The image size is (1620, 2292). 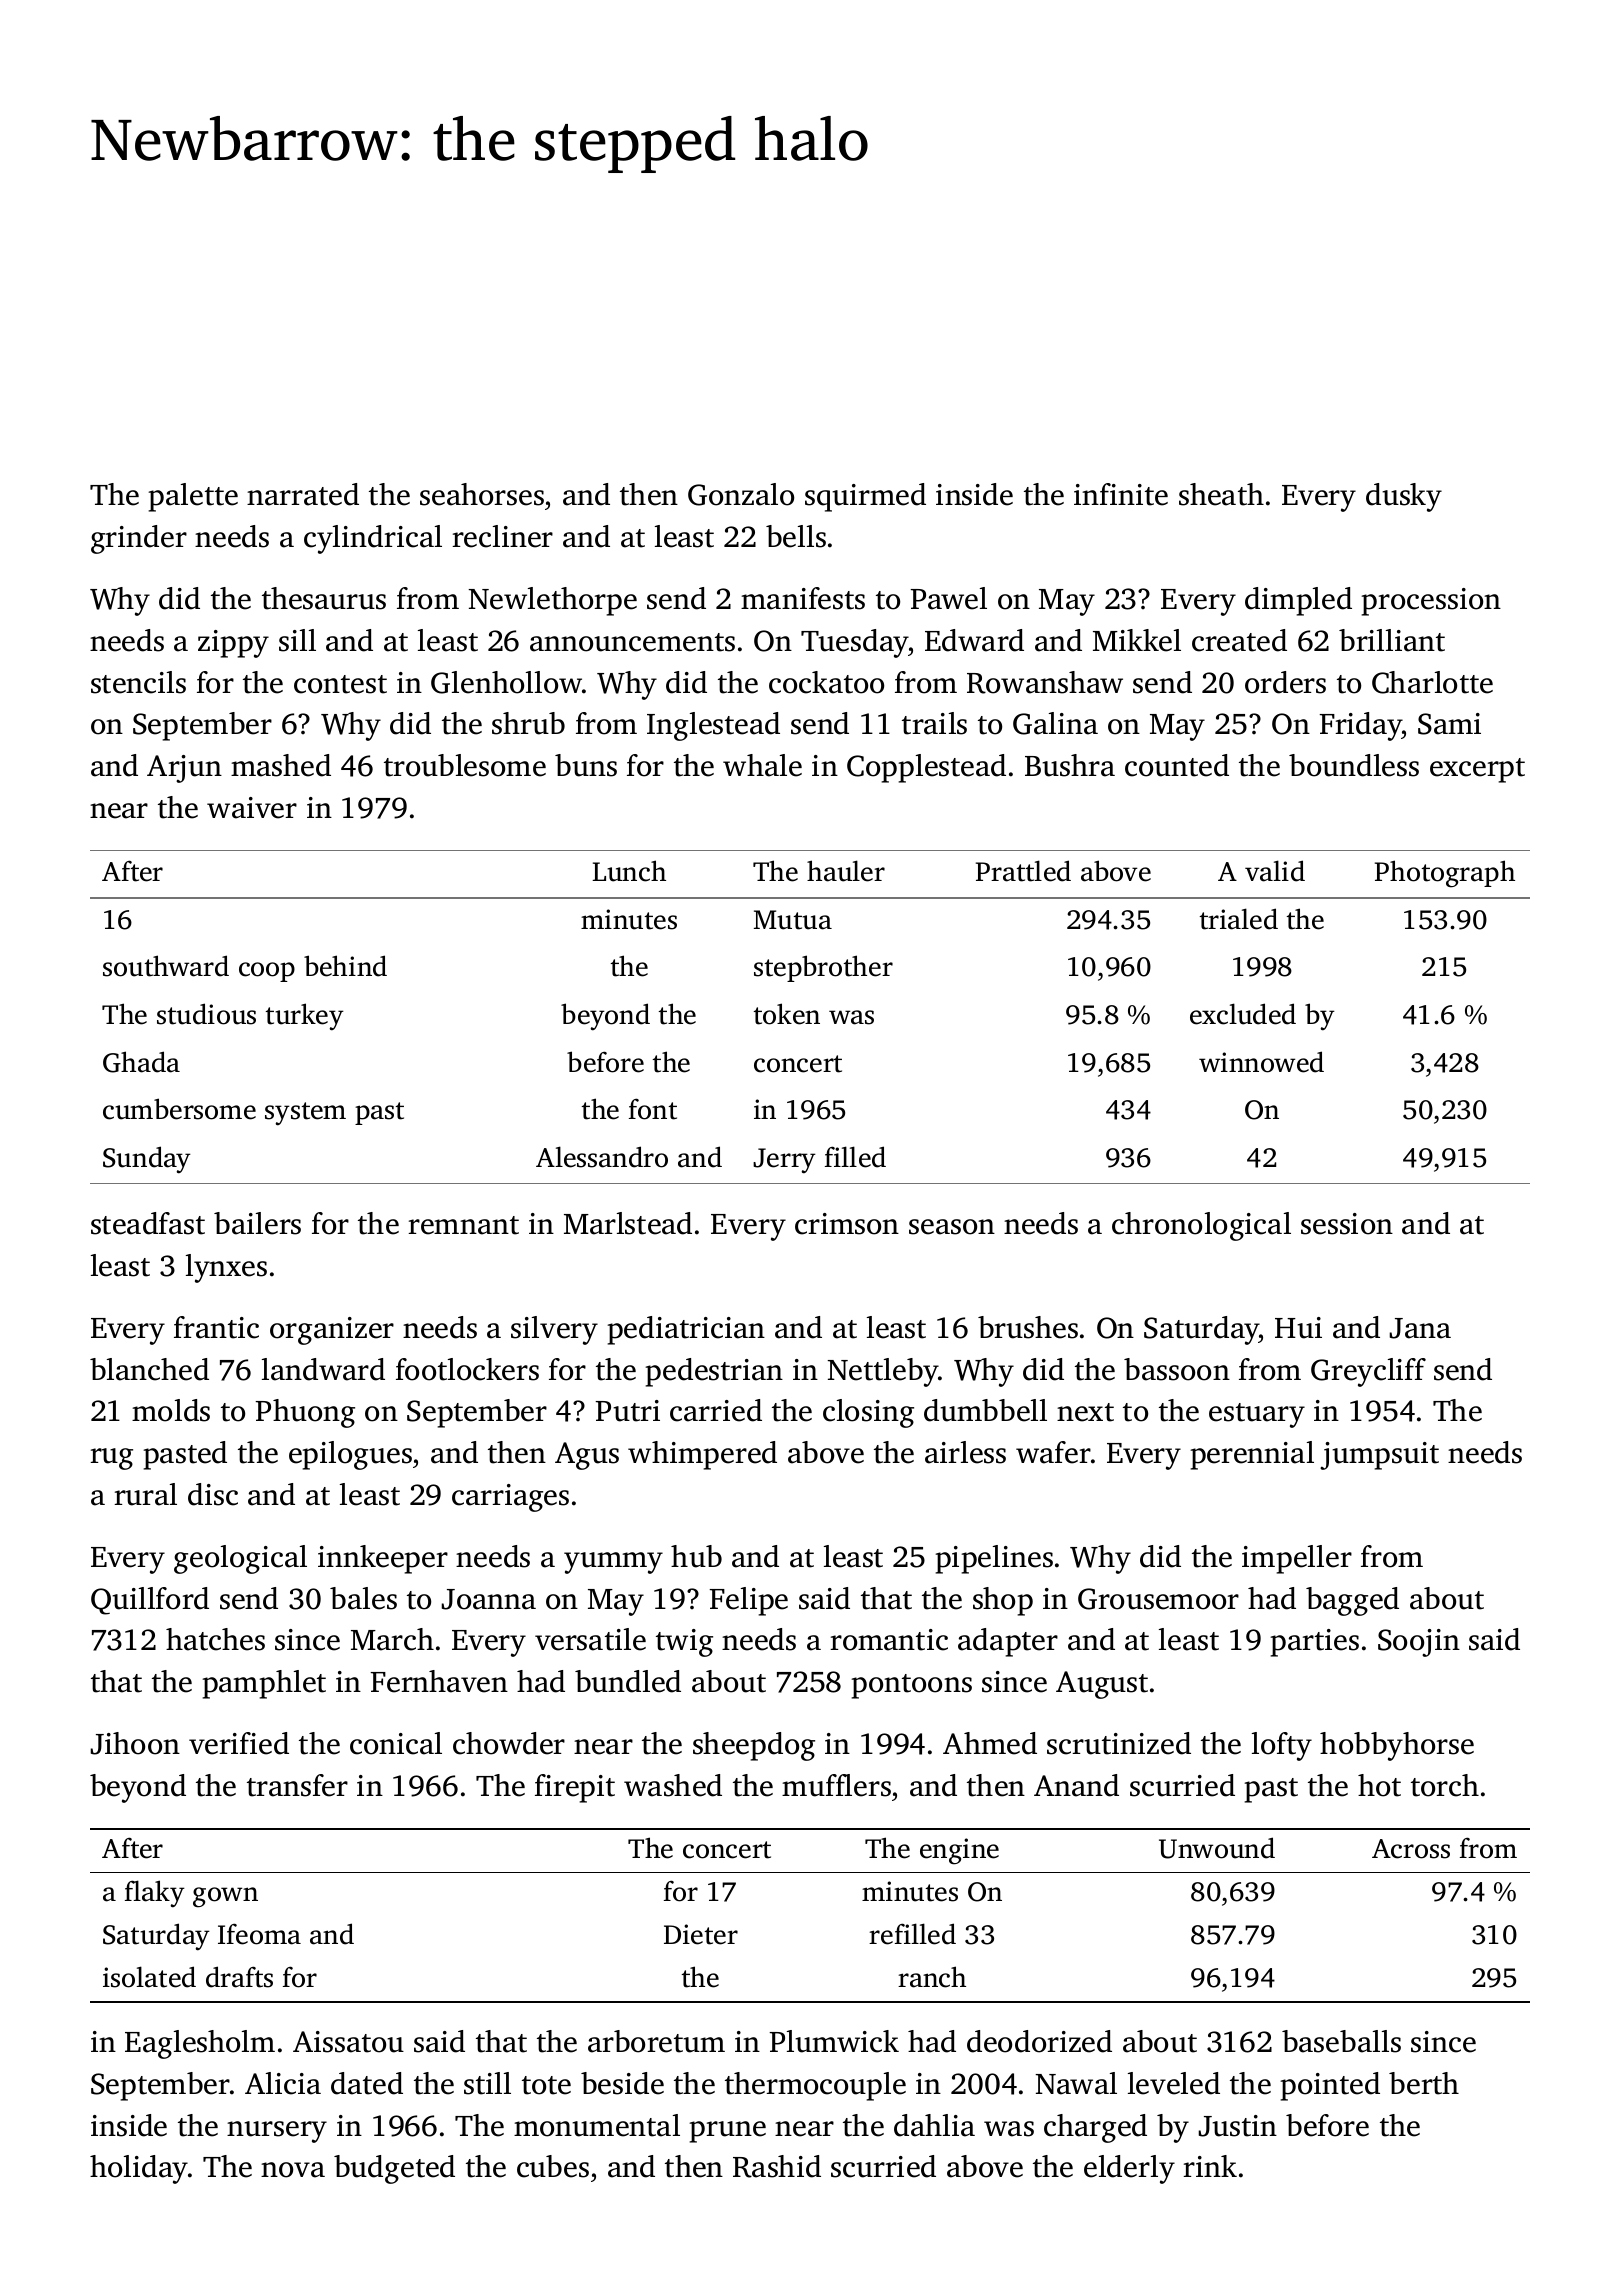 I want to click on bagged, so click(x=1352, y=1601).
